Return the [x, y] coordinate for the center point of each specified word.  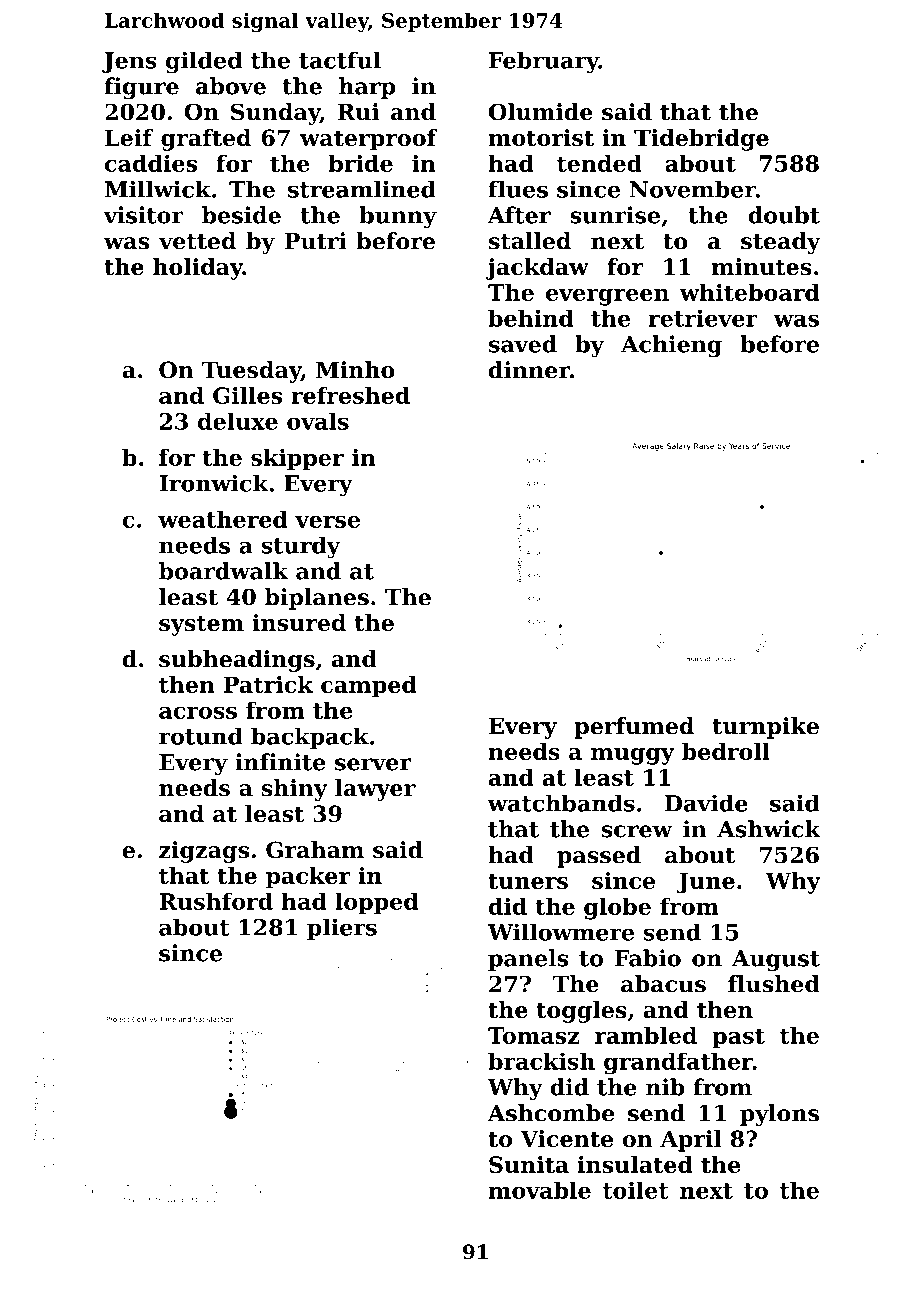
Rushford [216, 901]
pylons [779, 1115]
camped [369, 687]
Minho [355, 369]
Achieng [671, 346]
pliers [342, 929]
